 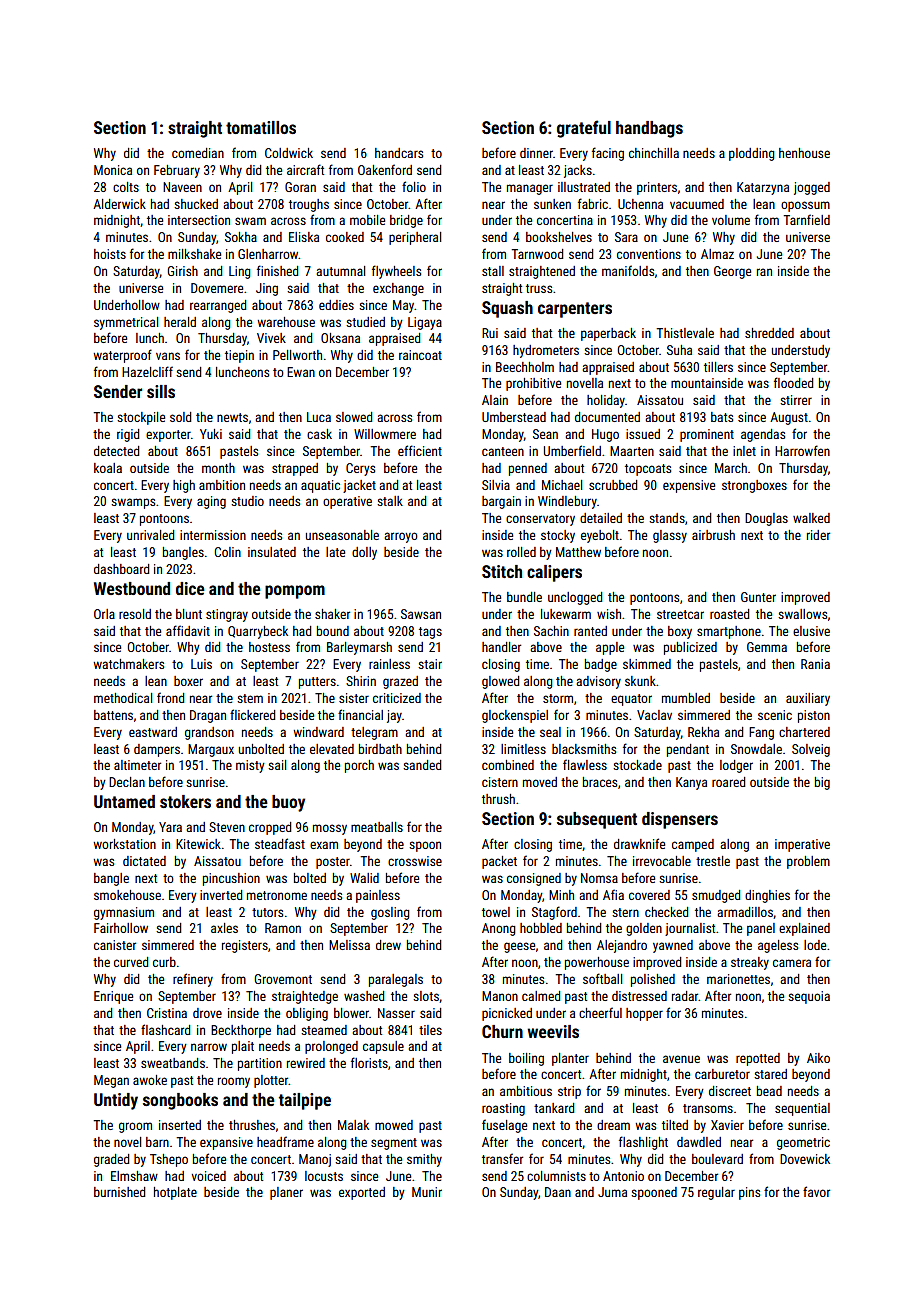 What do you see at coordinates (499, 862) in the document?
I see `packet` at bounding box center [499, 862].
